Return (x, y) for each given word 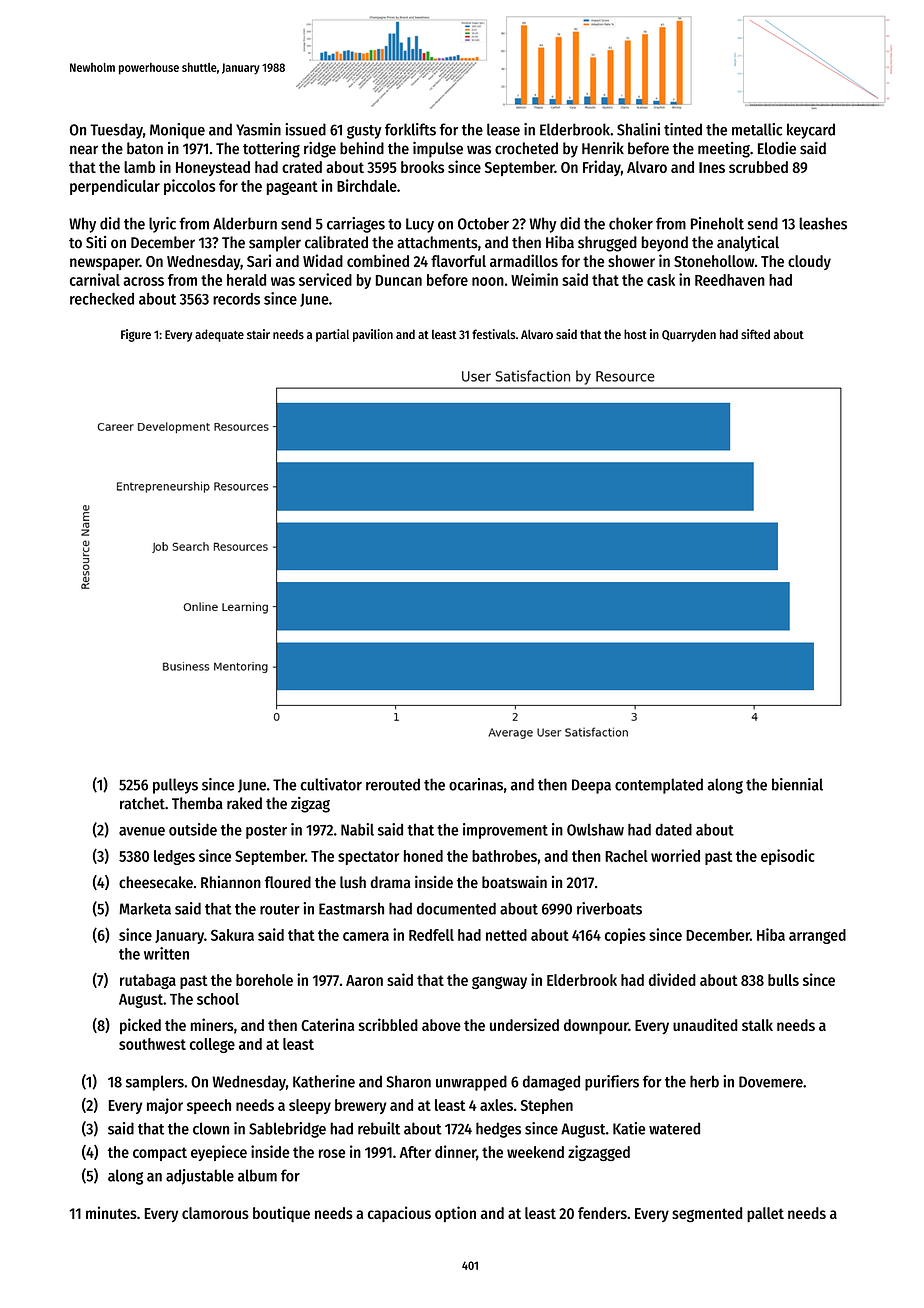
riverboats (609, 908)
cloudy (809, 262)
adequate (219, 335)
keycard (811, 131)
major (165, 1106)
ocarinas (476, 784)
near (84, 150)
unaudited (705, 1024)
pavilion (373, 335)
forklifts (410, 129)
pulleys (175, 786)
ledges (174, 857)
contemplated (659, 786)
